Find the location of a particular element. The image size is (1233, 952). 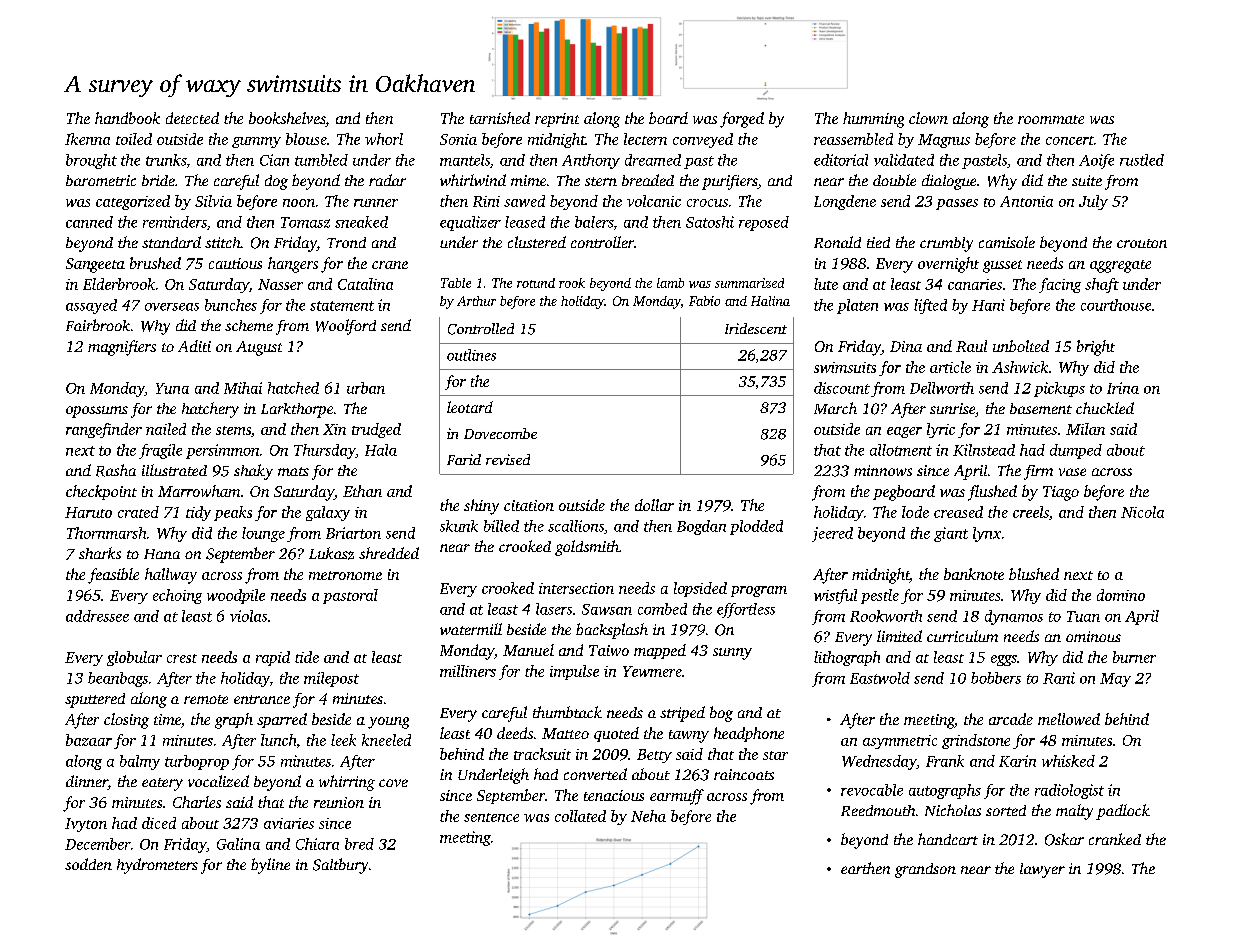

Saltbury is located at coordinates (340, 866).
